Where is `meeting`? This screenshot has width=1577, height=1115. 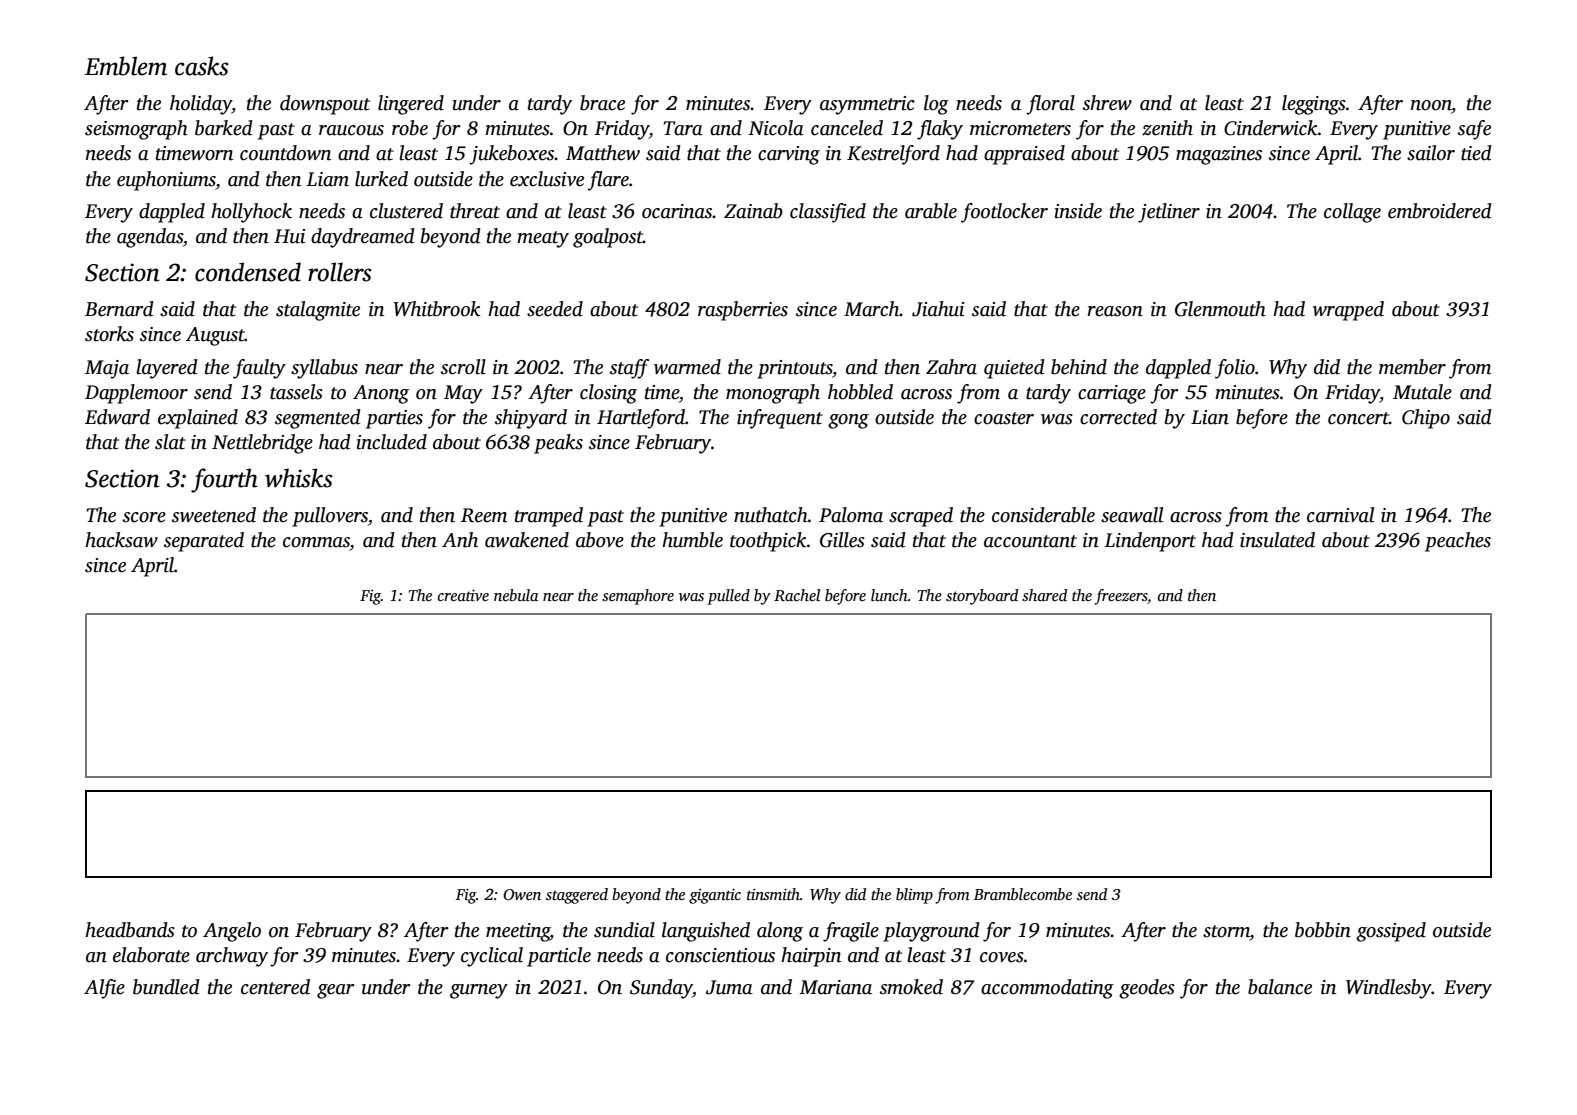
meeting is located at coordinates (518, 932).
